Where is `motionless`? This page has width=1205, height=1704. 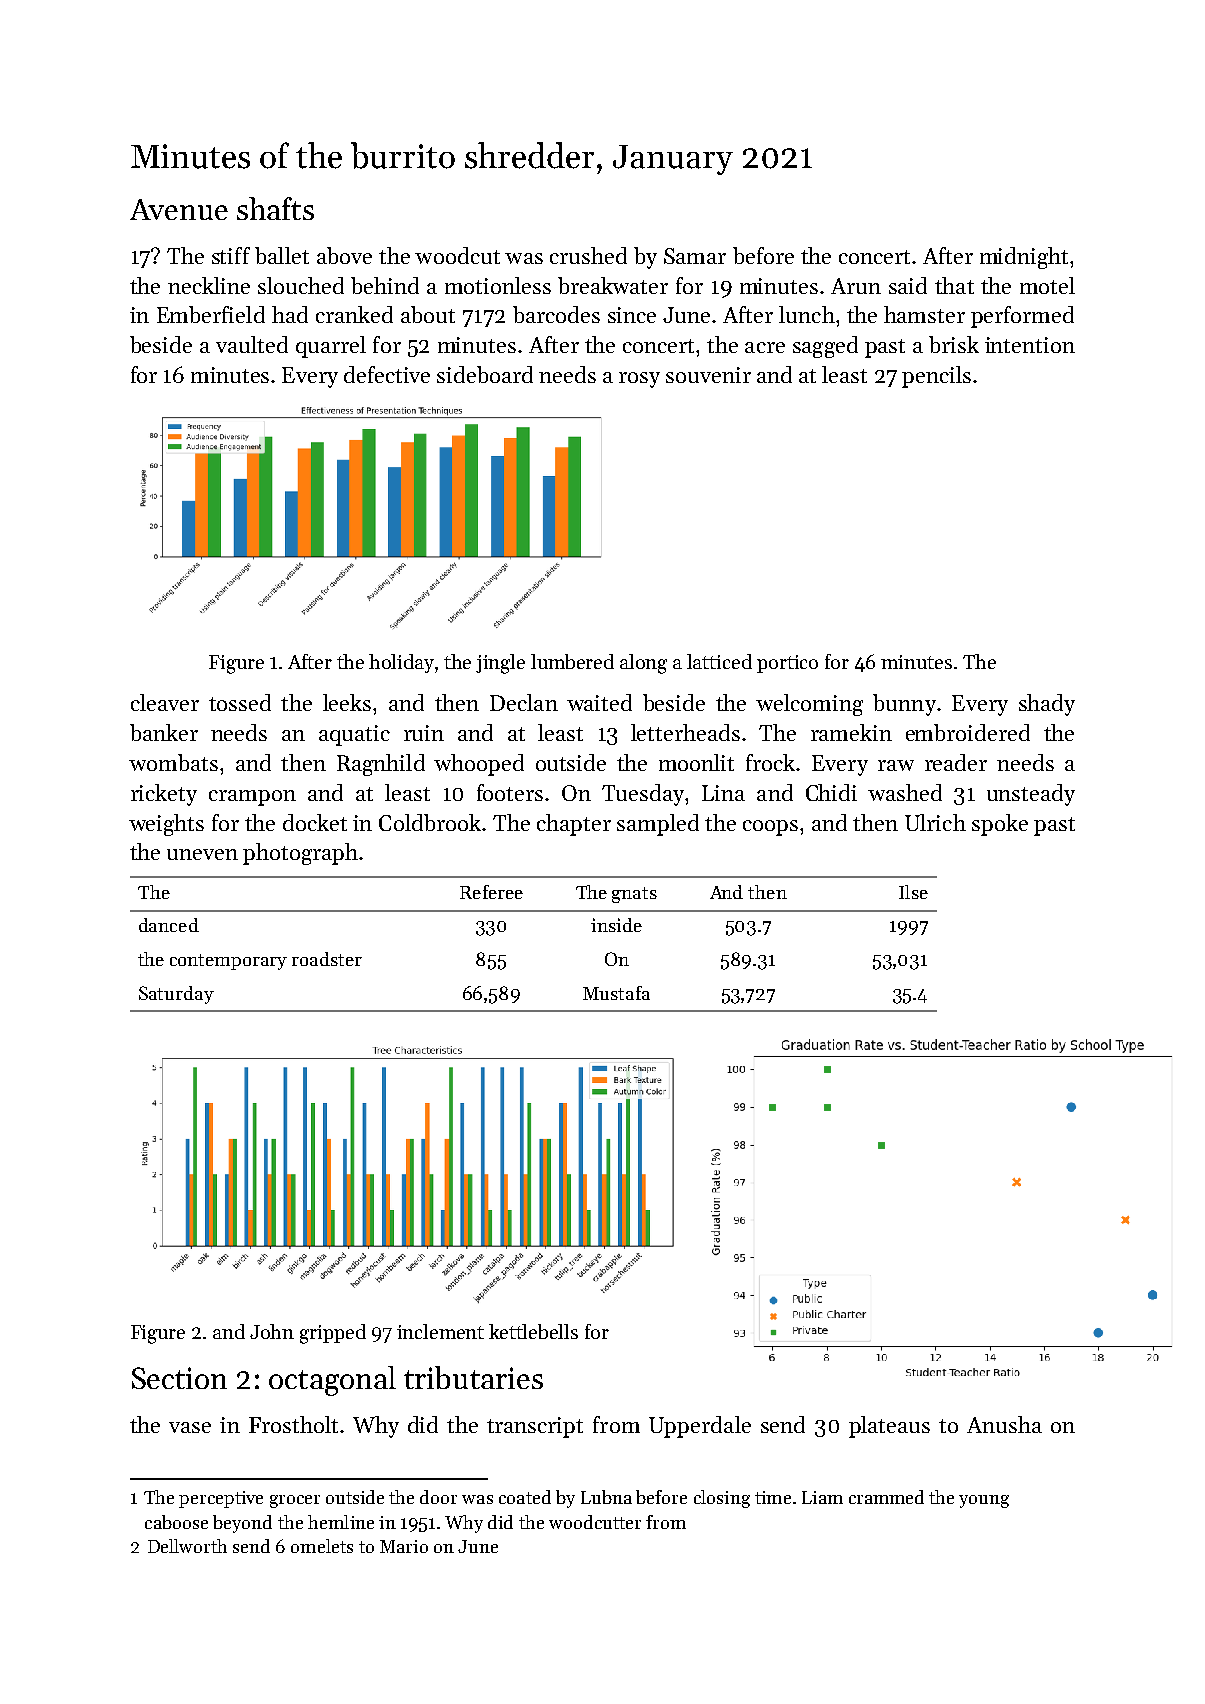 motionless is located at coordinates (498, 285).
